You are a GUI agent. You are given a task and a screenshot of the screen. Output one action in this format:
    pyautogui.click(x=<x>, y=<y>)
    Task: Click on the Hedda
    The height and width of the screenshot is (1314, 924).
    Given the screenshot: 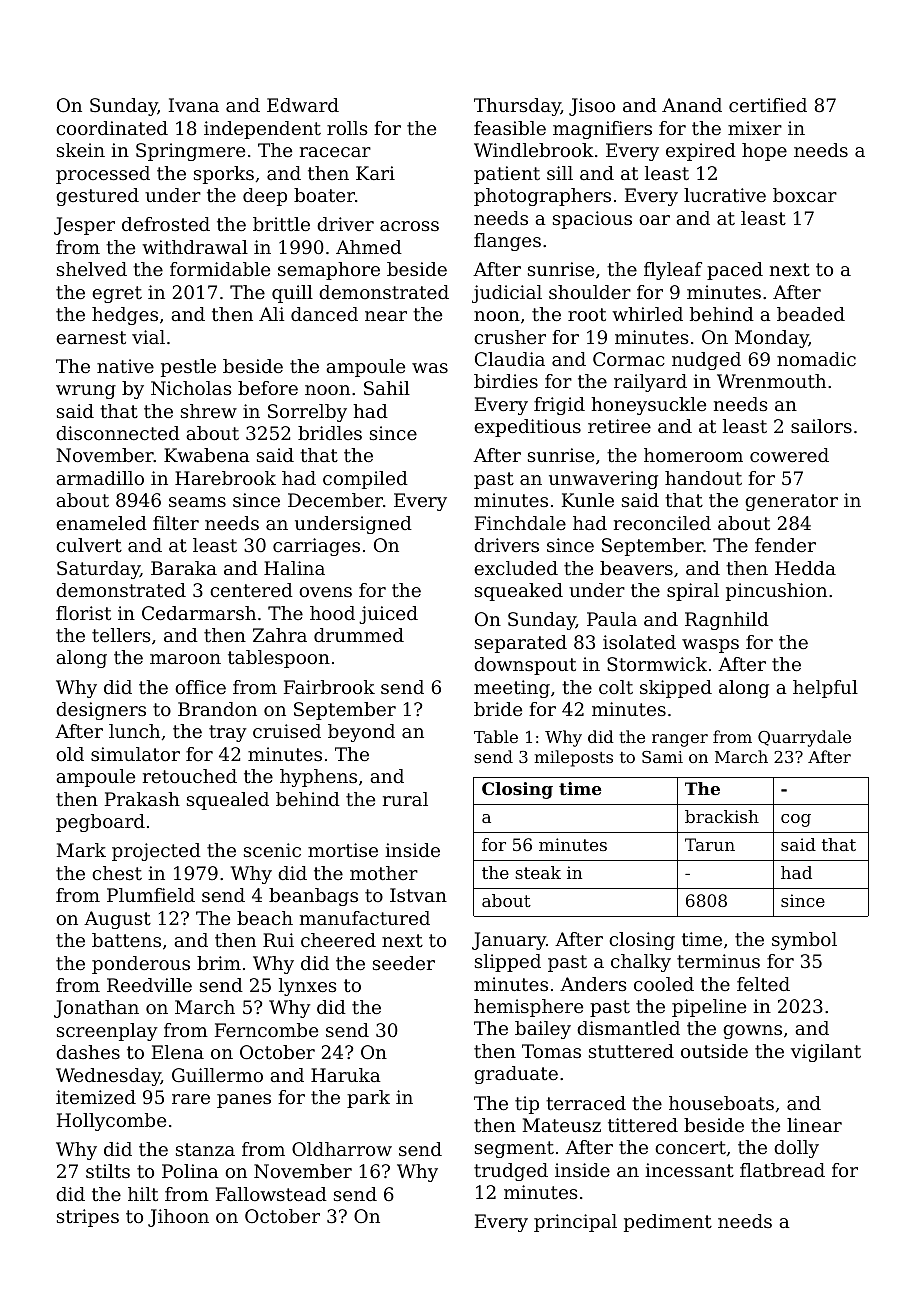 What is the action you would take?
    pyautogui.click(x=805, y=568)
